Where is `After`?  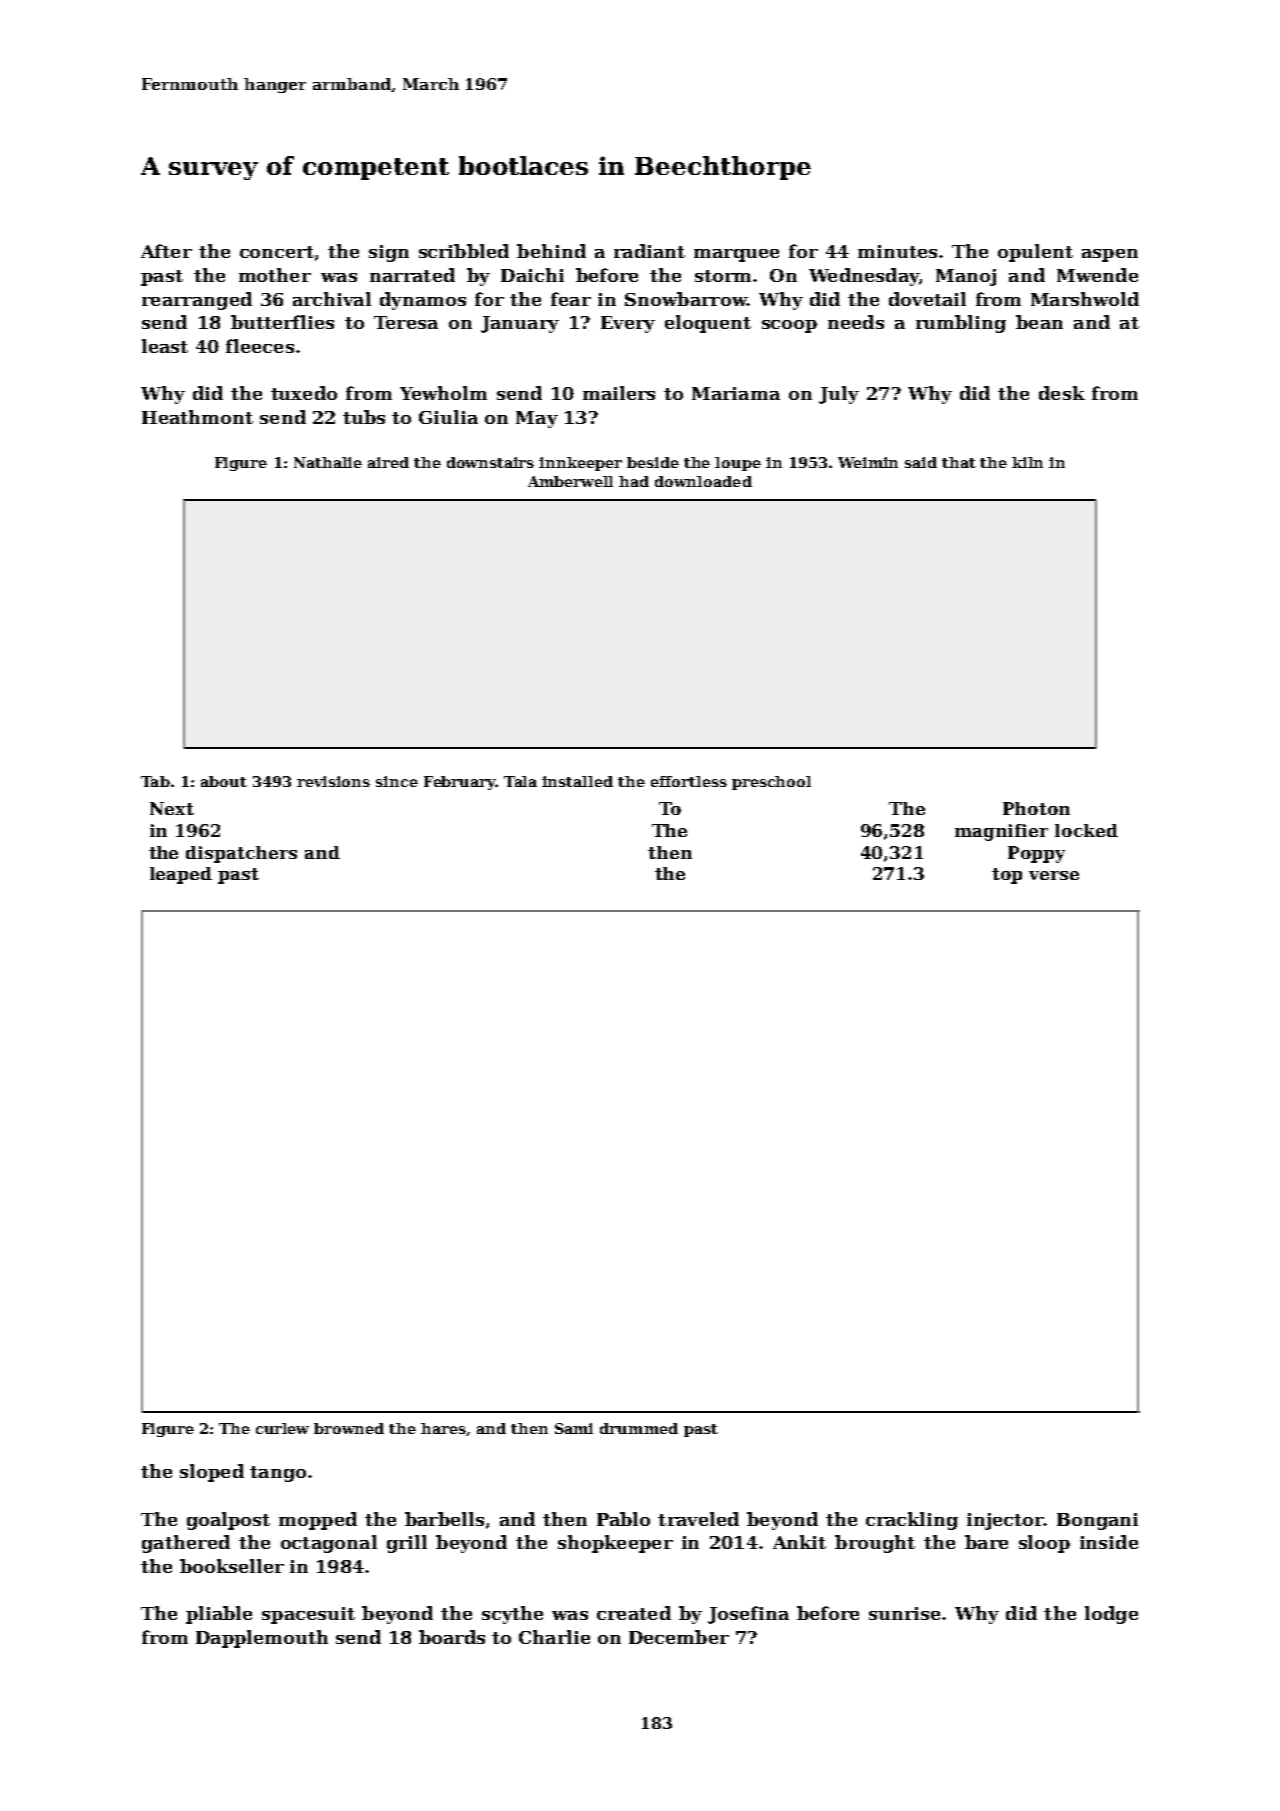 After is located at coordinates (166, 251).
